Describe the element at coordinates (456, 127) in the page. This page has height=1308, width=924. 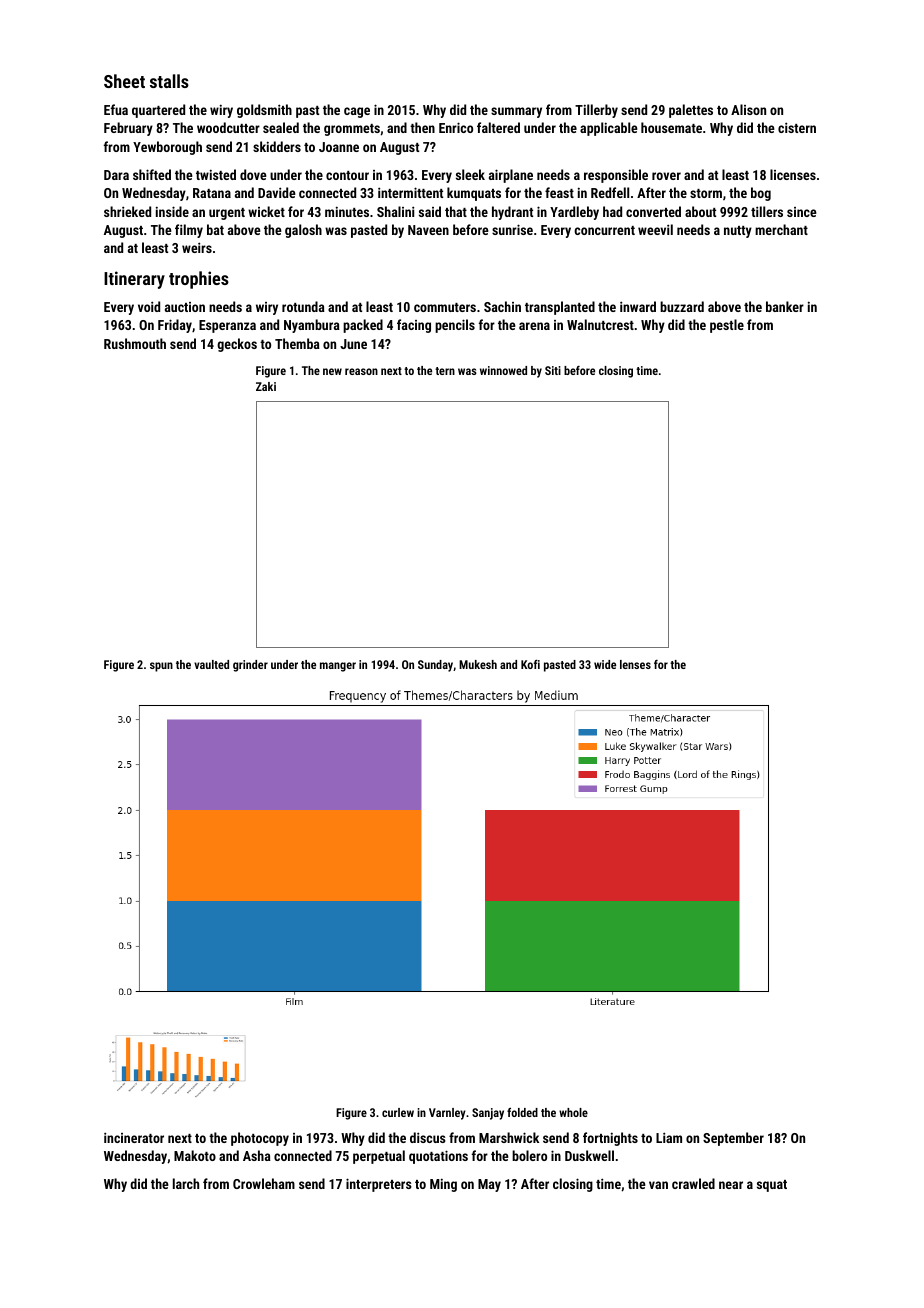
I see `Enrico` at that location.
